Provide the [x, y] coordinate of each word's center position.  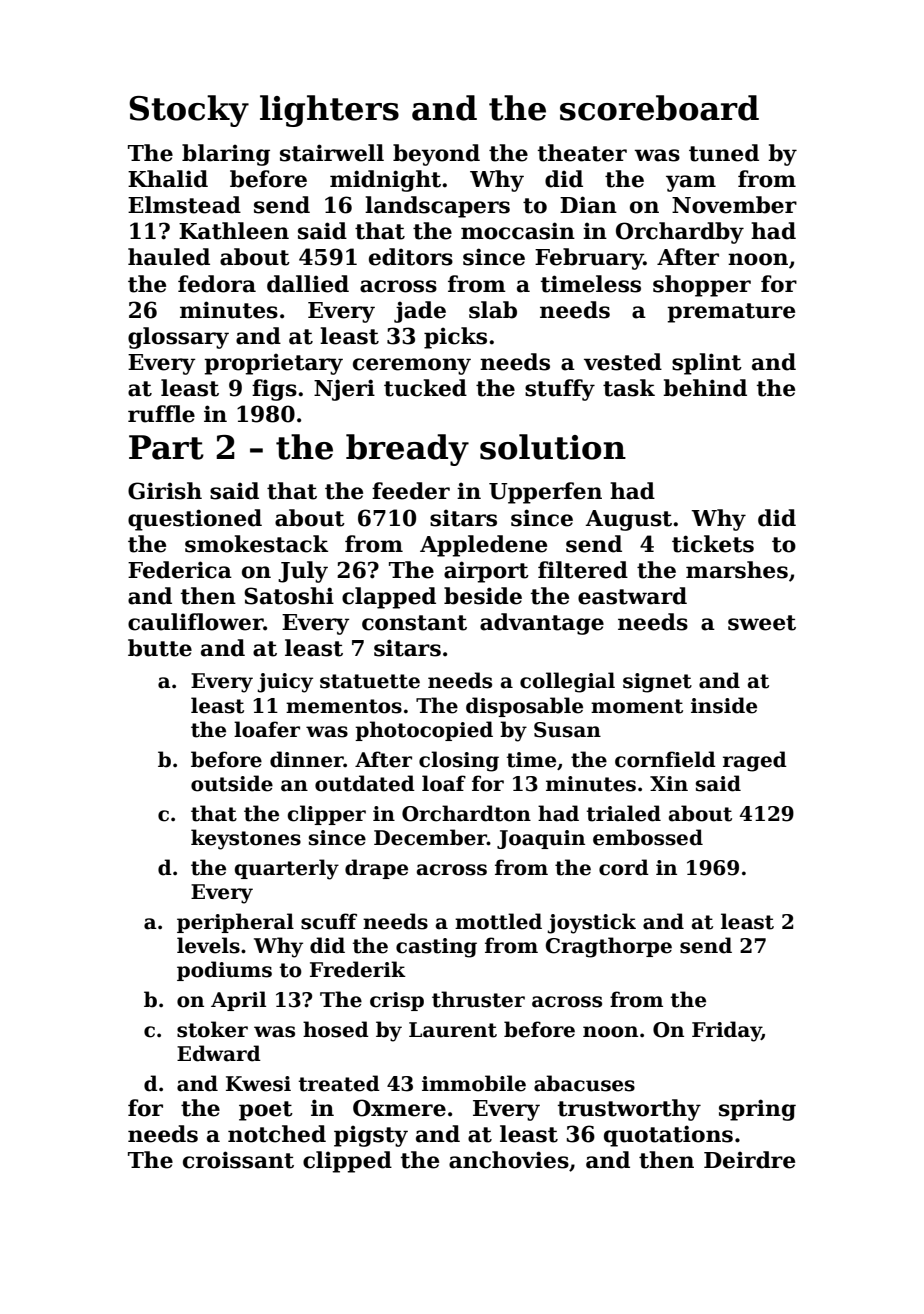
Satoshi [289, 596]
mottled [498, 921]
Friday [727, 1031]
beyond [436, 155]
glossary [178, 338]
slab [493, 310]
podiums [224, 971]
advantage [542, 624]
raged [755, 761]
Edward [219, 1053]
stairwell [332, 153]
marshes [737, 570]
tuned [724, 153]
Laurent [453, 1030]
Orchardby [680, 233]
